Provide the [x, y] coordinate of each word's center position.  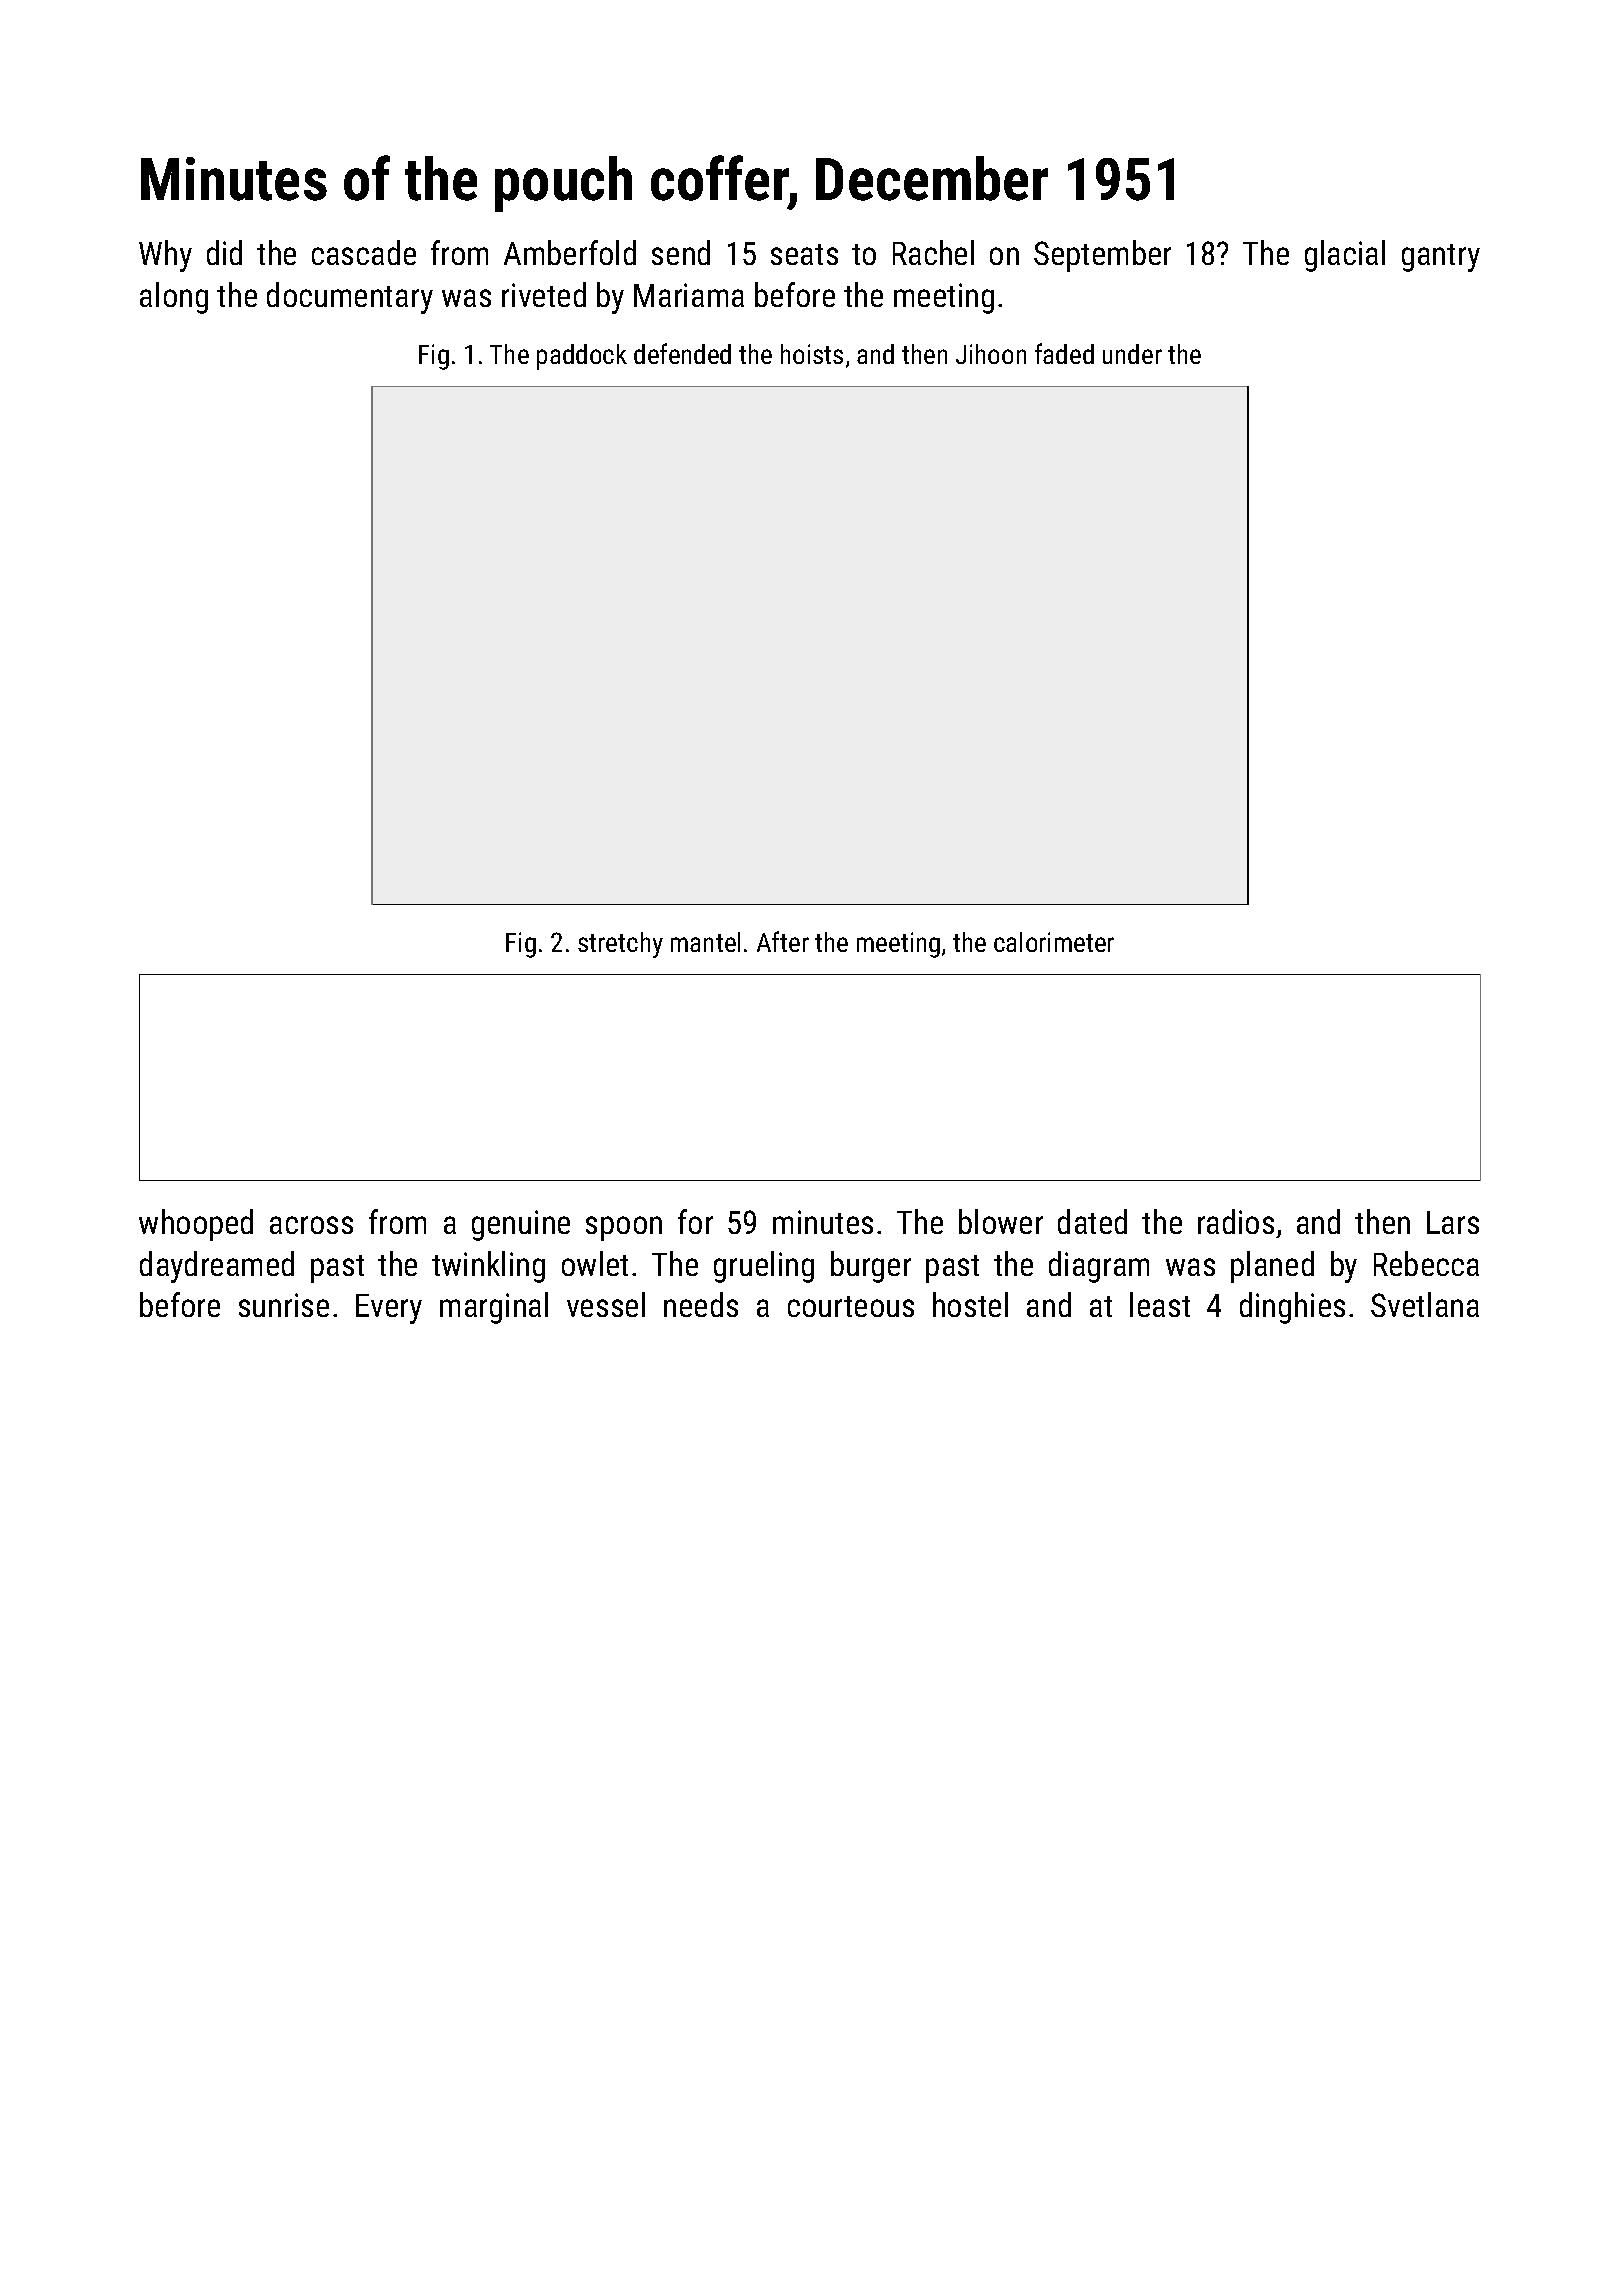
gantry [1441, 258]
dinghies [1292, 1308]
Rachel [933, 252]
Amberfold [570, 252]
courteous [851, 1306]
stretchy [620, 945]
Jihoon [991, 354]
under [1132, 354]
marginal [494, 1308]
